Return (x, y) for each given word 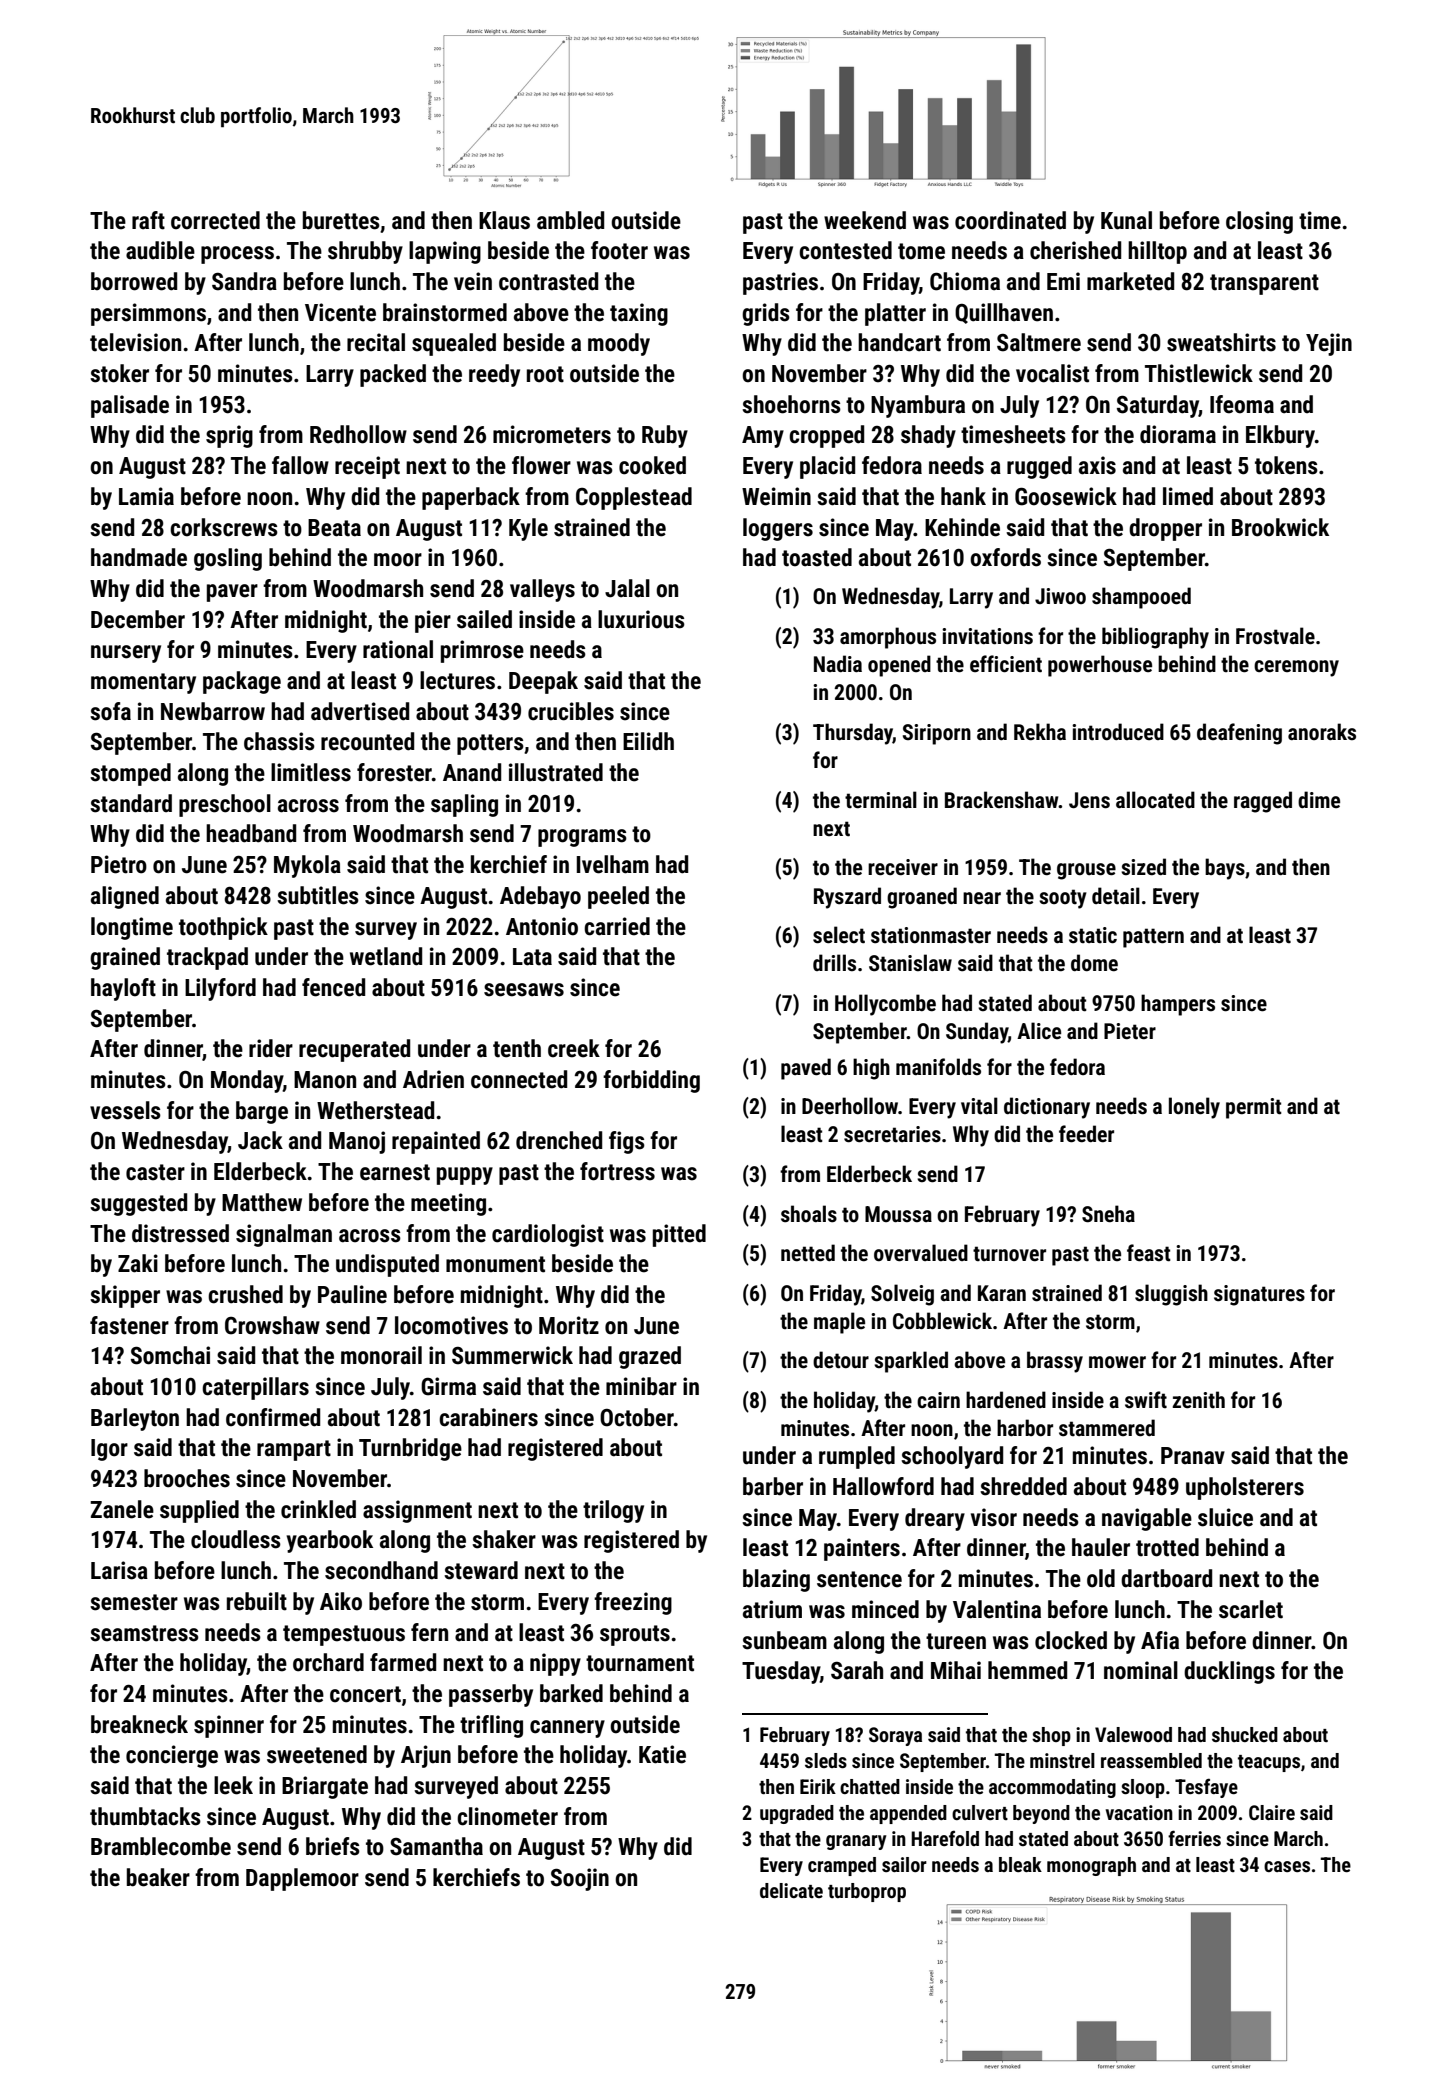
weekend (865, 220)
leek (233, 1785)
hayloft (123, 989)
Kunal (1126, 220)
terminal (881, 799)
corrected (215, 220)
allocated (1155, 799)
